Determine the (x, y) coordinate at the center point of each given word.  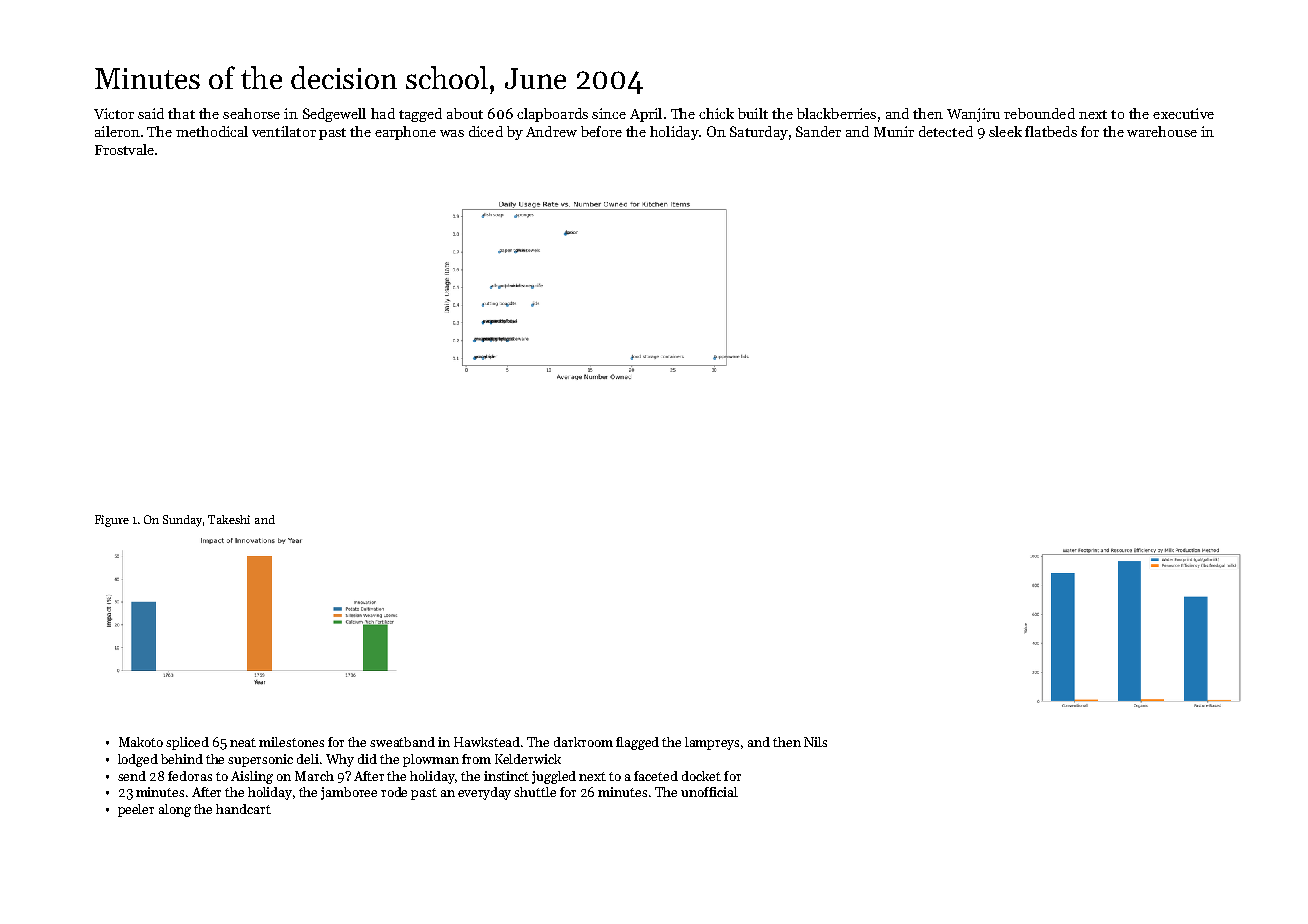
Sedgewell (334, 115)
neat (243, 742)
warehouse (1162, 131)
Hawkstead (487, 742)
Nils (815, 742)
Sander (818, 131)
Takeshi (229, 519)
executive (1183, 113)
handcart (243, 809)
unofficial (709, 792)
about (465, 113)
